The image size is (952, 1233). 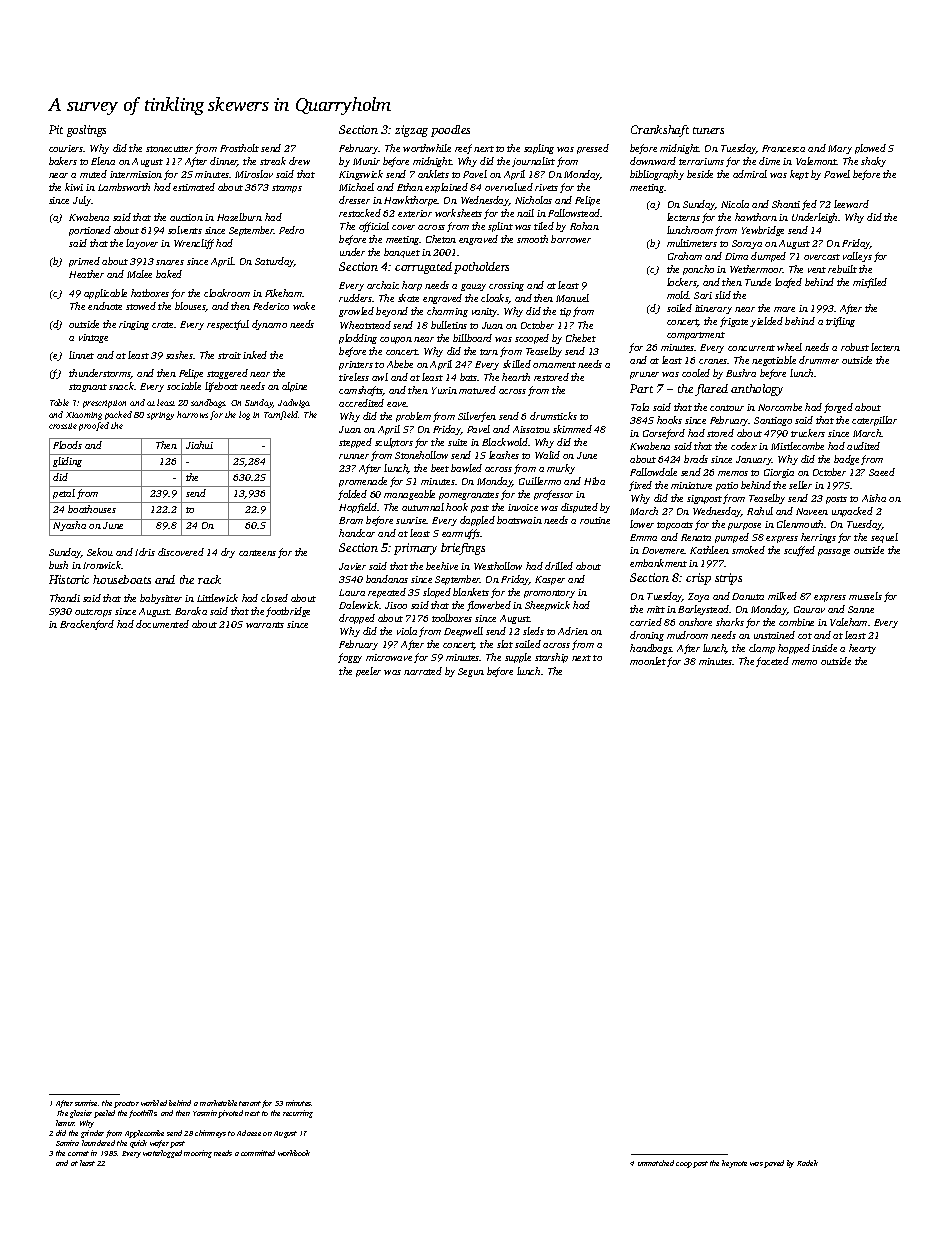 I want to click on mooring, so click(x=198, y=1154).
